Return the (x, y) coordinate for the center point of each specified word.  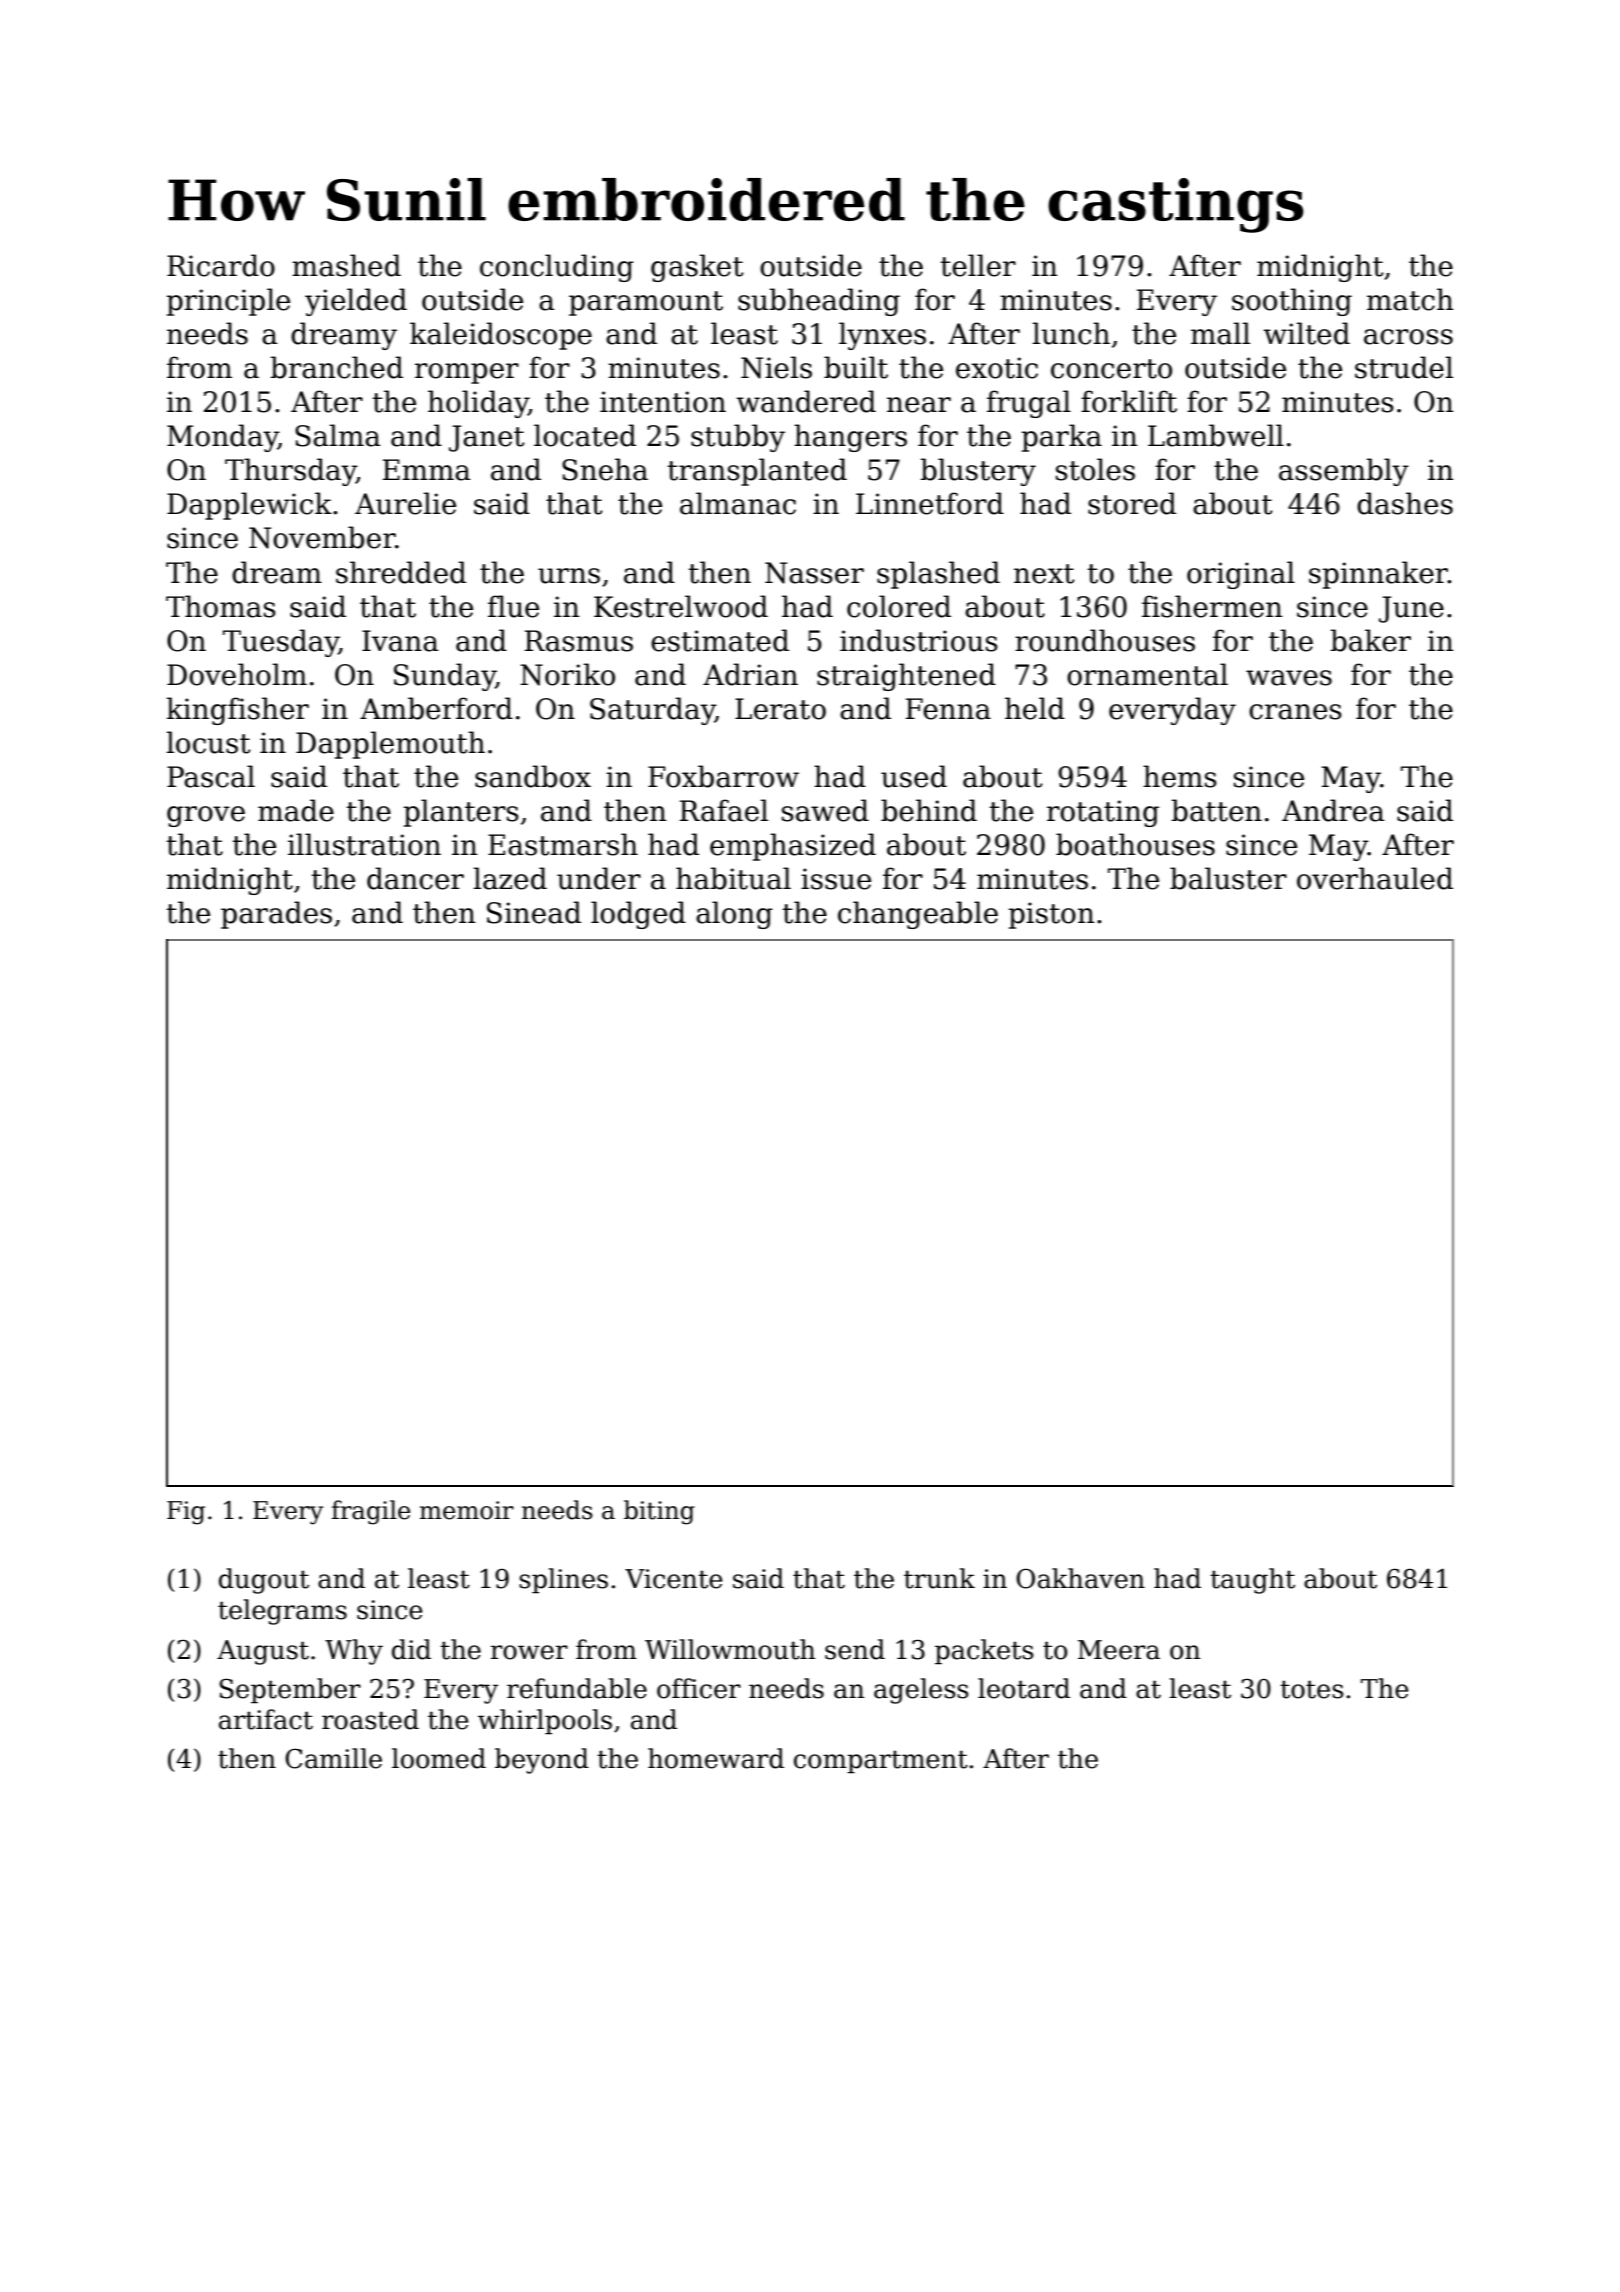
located (585, 435)
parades (276, 915)
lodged (638, 915)
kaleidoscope (501, 336)
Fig (186, 1513)
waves (1289, 678)
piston (1051, 915)
